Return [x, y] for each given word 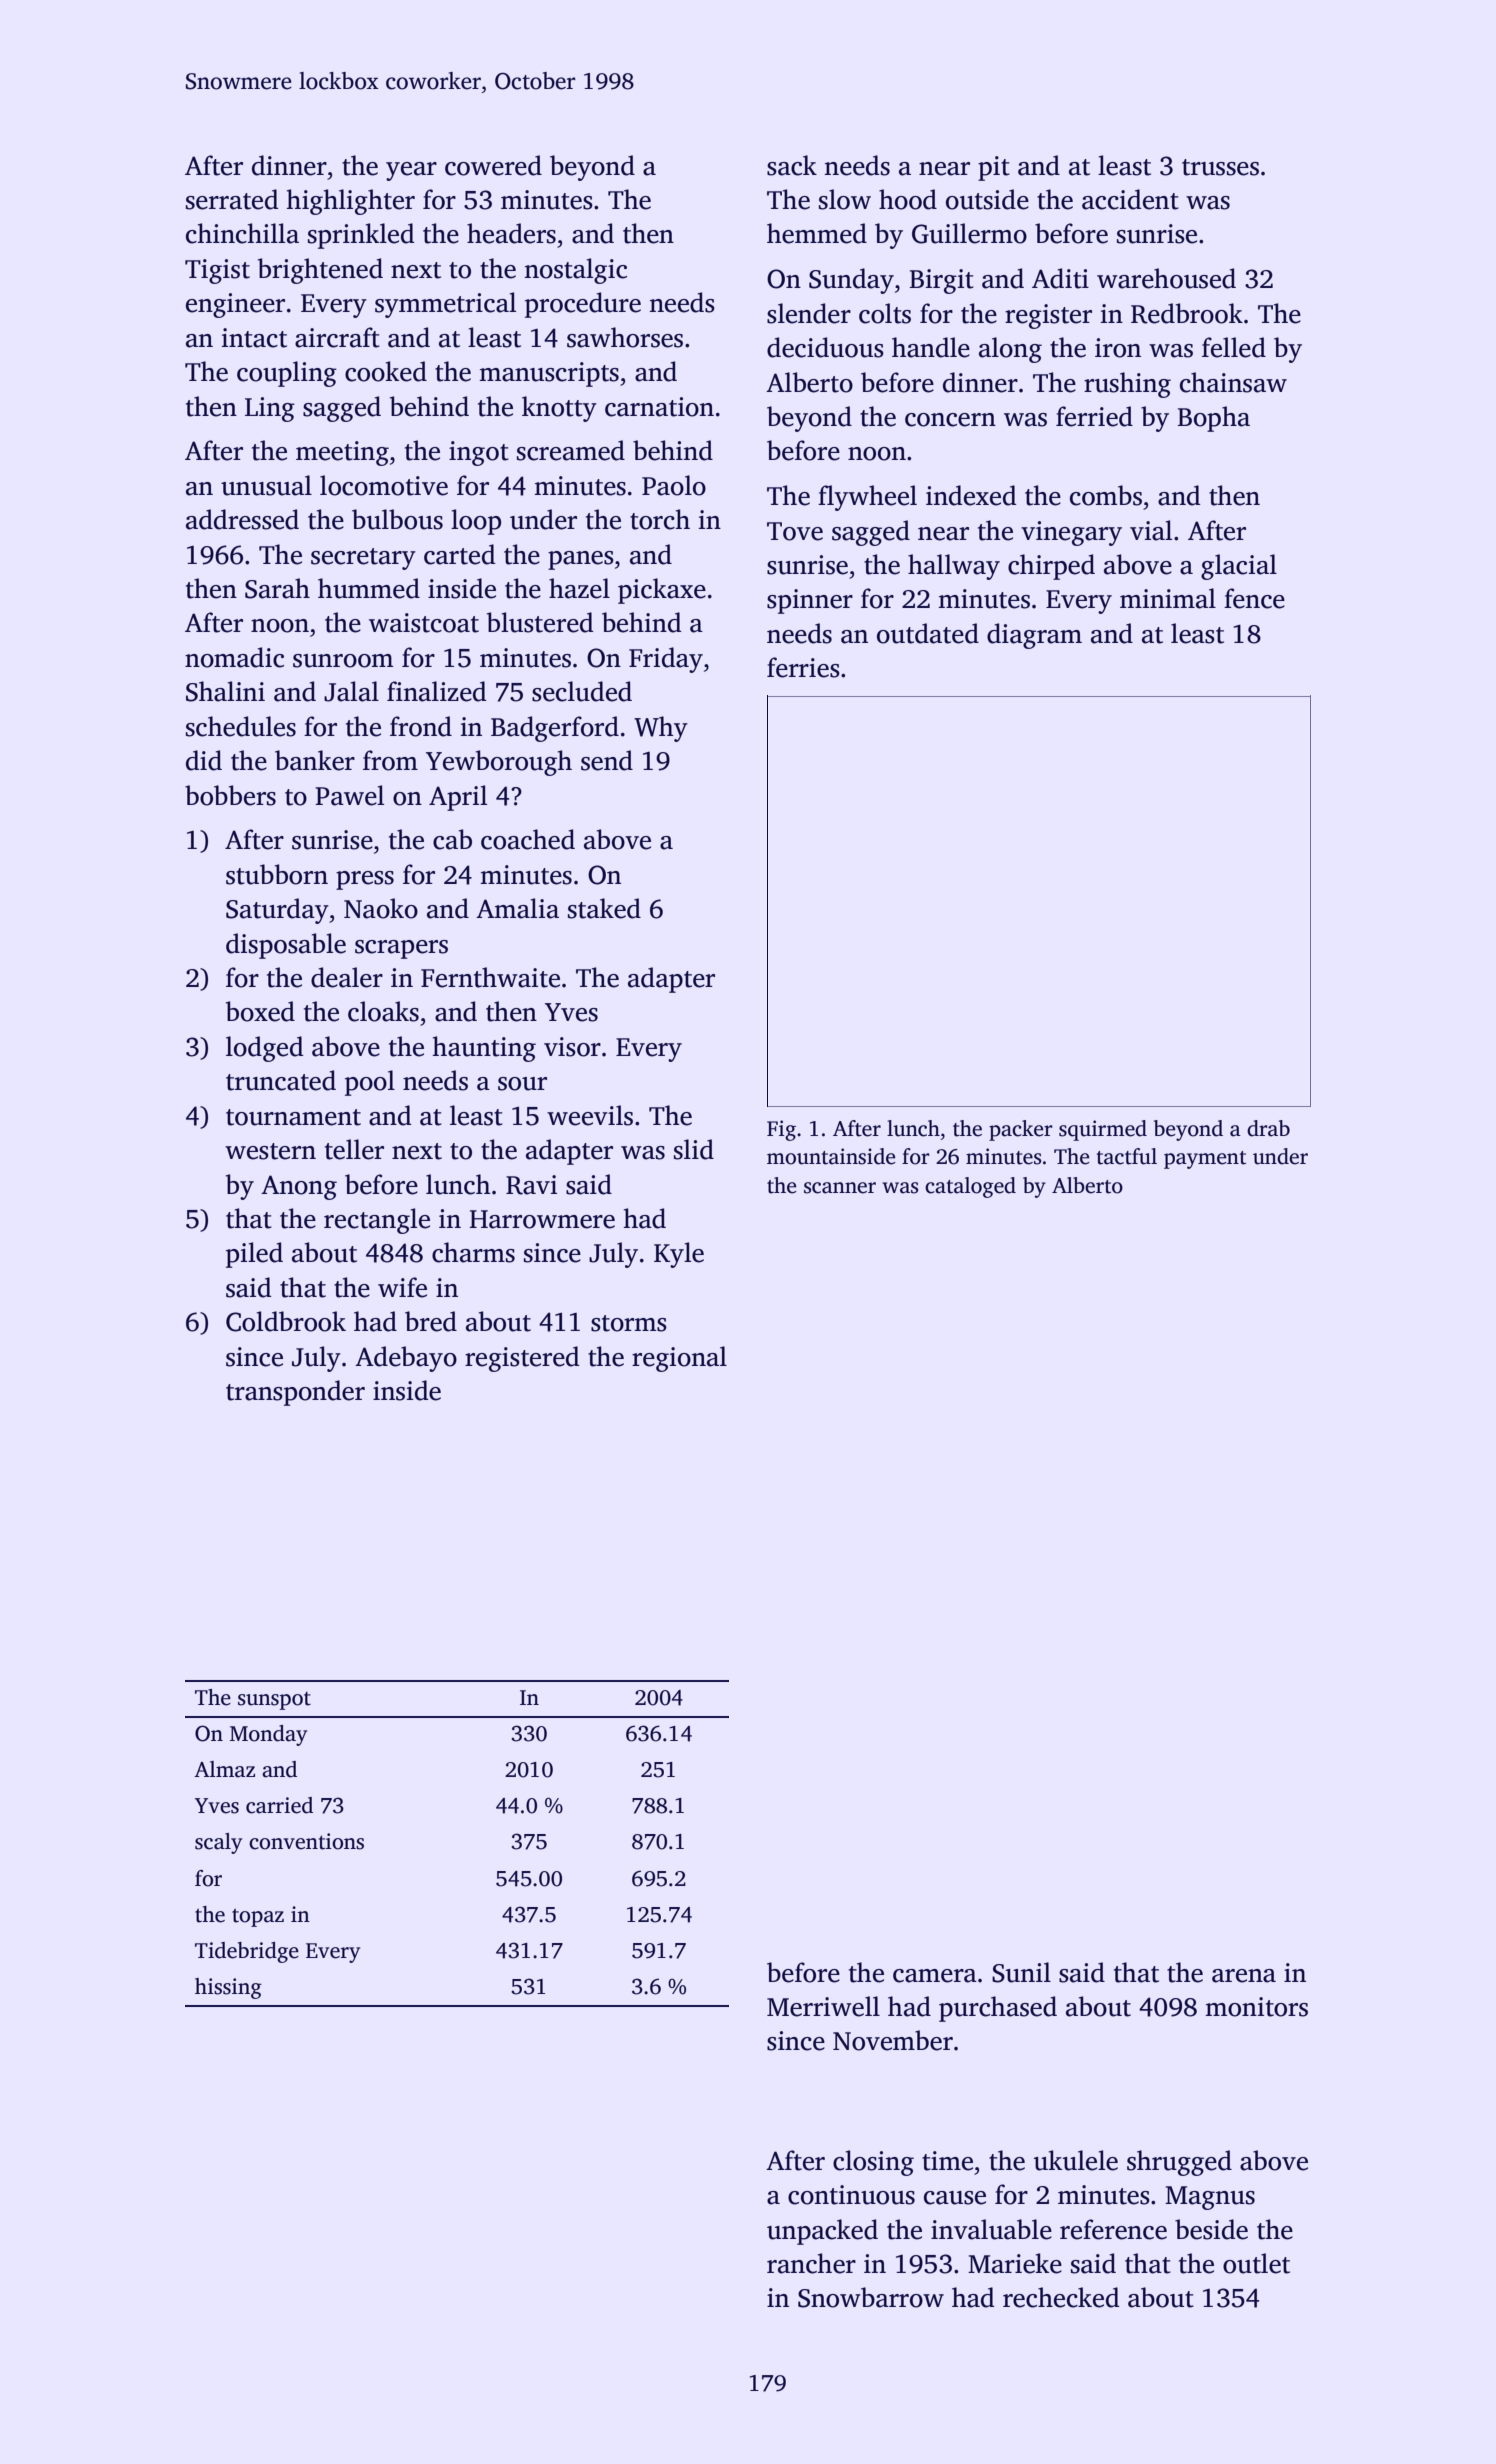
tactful [1126, 1156]
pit [994, 168]
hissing [228, 1988]
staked [604, 908]
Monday [268, 1735]
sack [792, 165]
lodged [264, 1049]
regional [679, 1359]
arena [1244, 1976]
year [411, 171]
